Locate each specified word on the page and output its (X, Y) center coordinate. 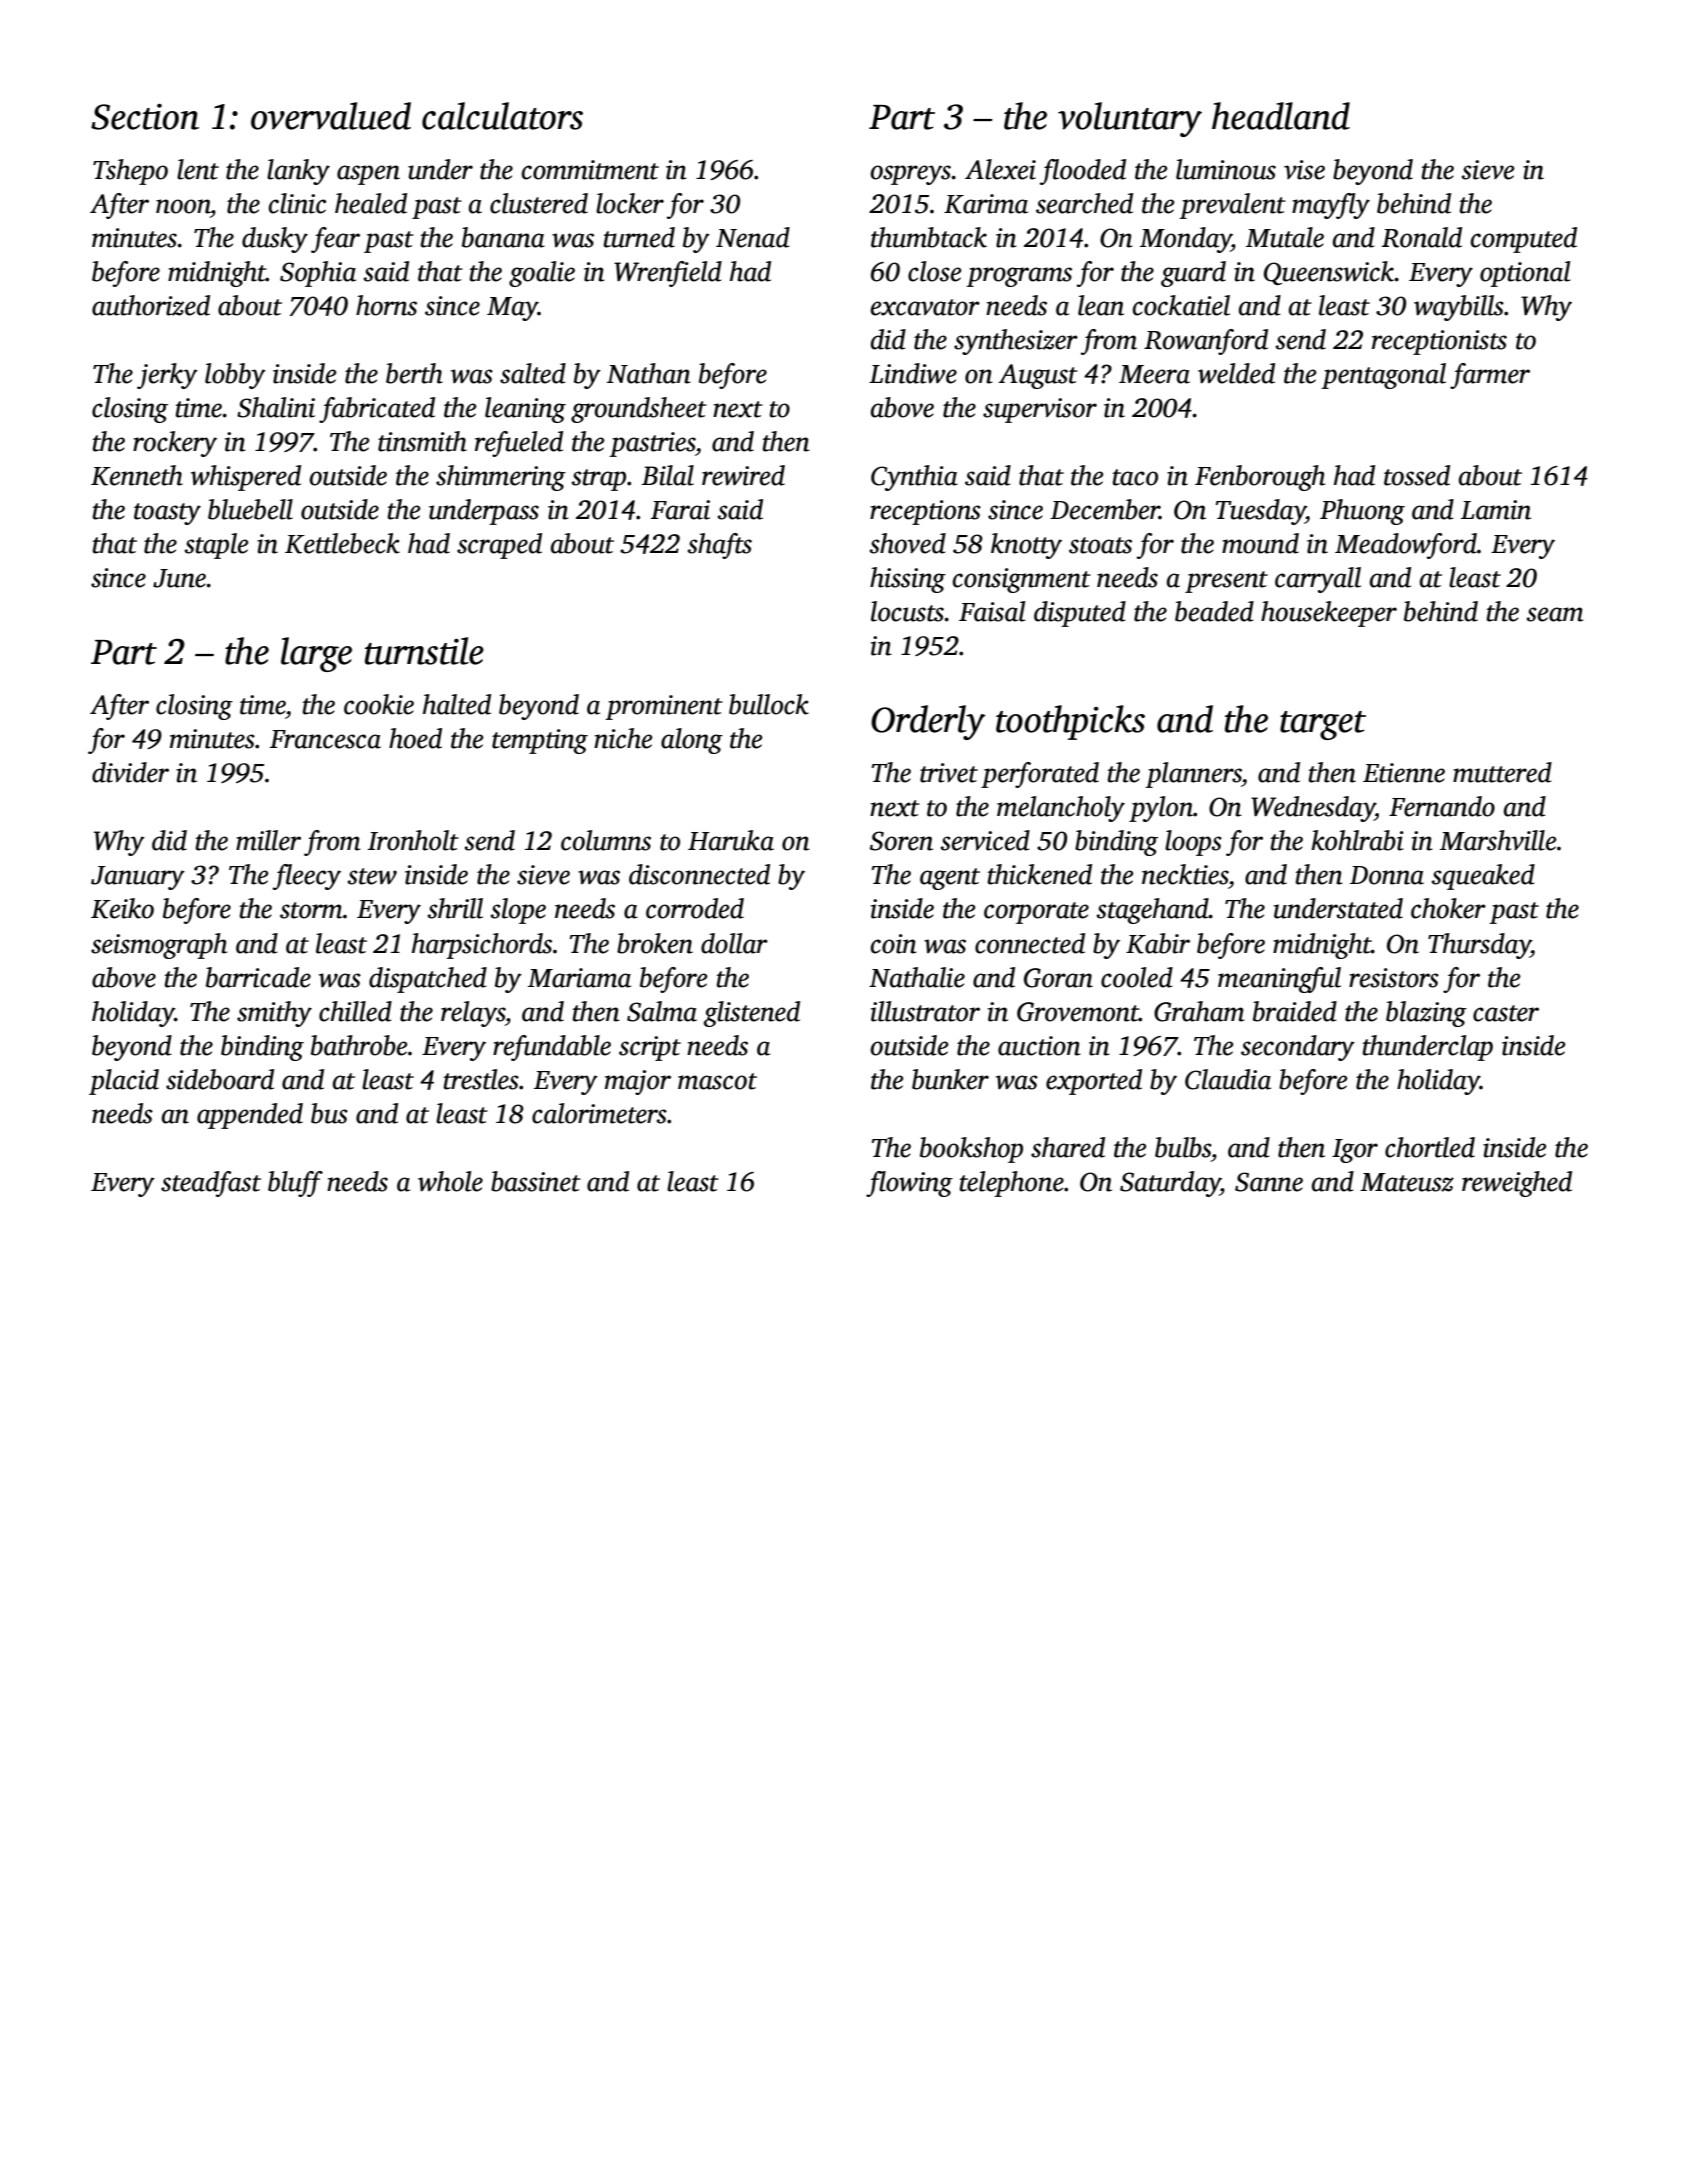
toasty (167, 514)
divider (130, 772)
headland (1281, 116)
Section (145, 116)
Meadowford (1406, 546)
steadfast (211, 1184)
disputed (1080, 614)
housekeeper (1329, 614)
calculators (502, 116)
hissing (908, 580)
